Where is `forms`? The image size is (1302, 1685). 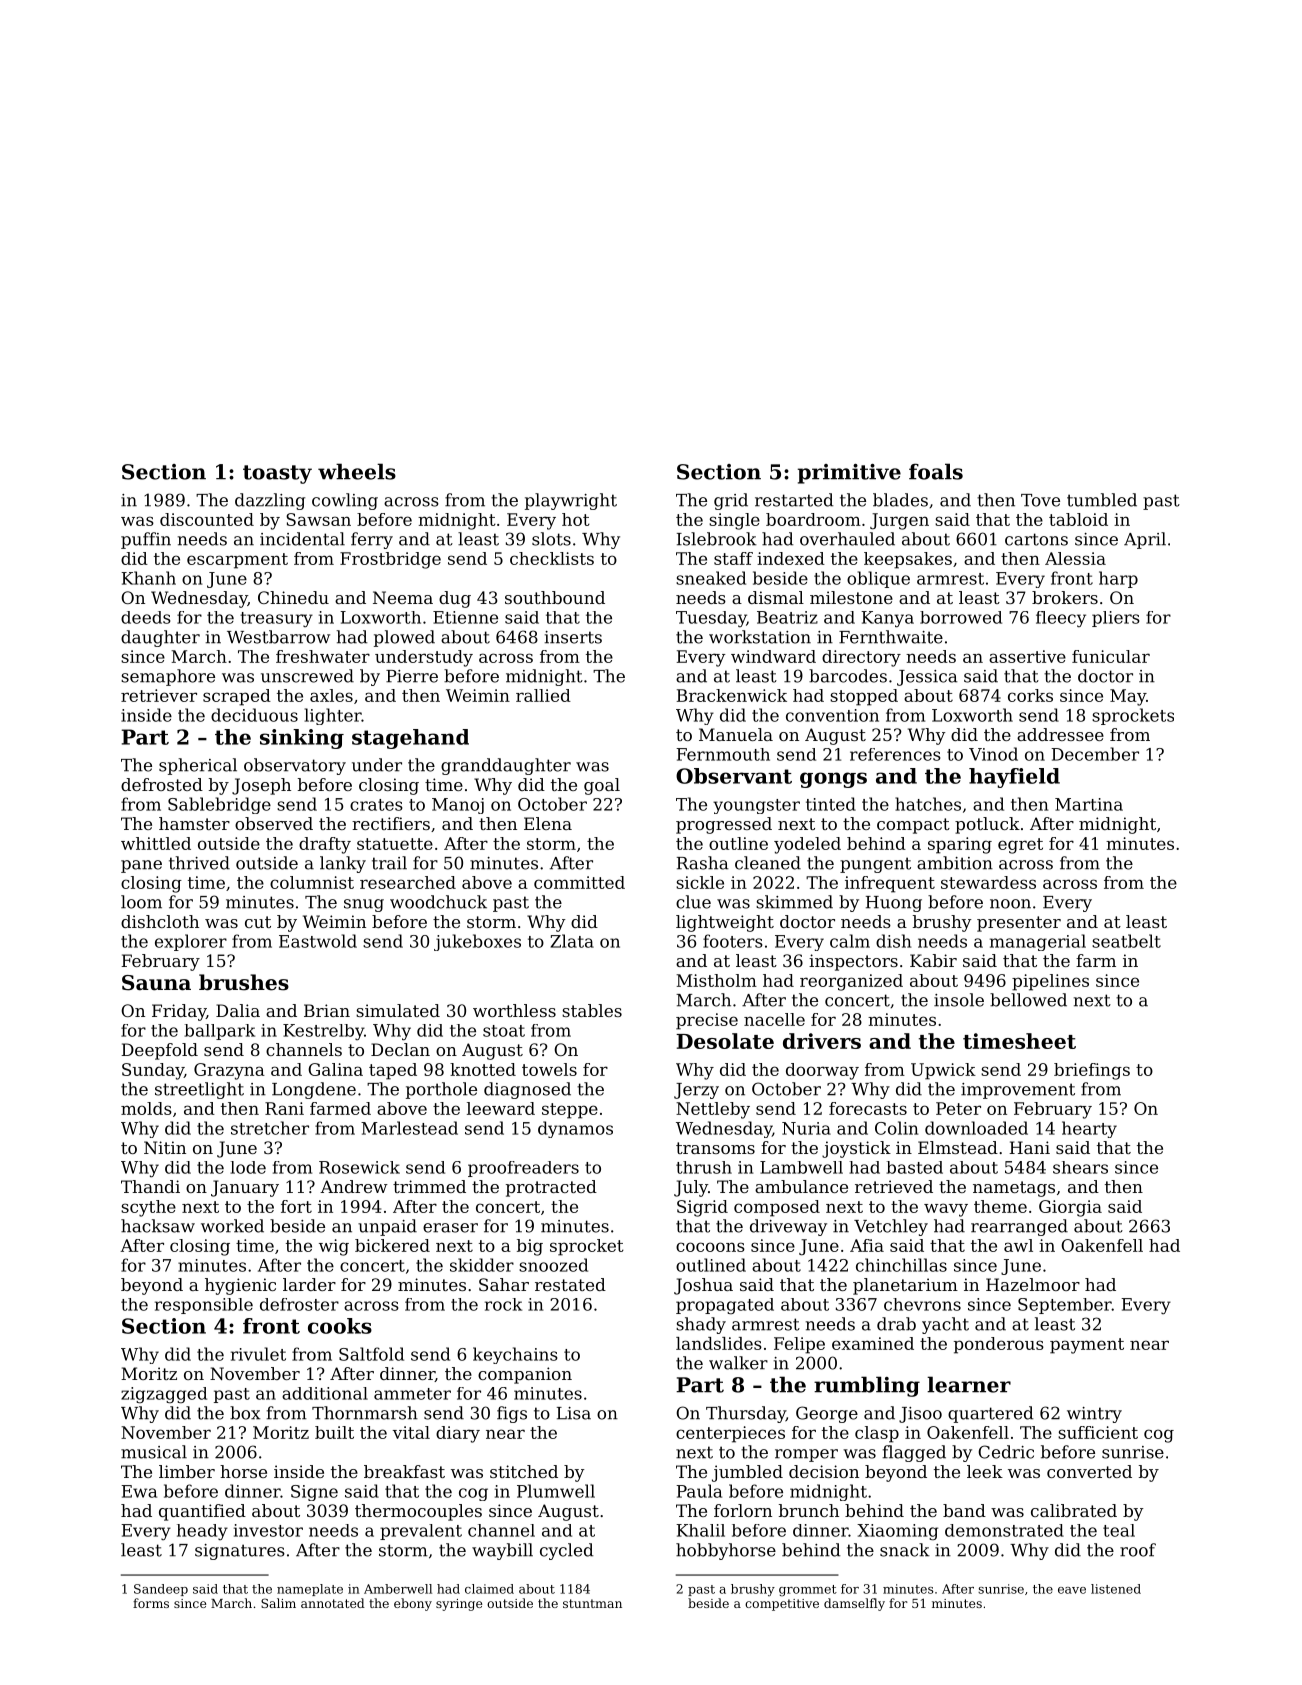
forms is located at coordinates (151, 1603).
